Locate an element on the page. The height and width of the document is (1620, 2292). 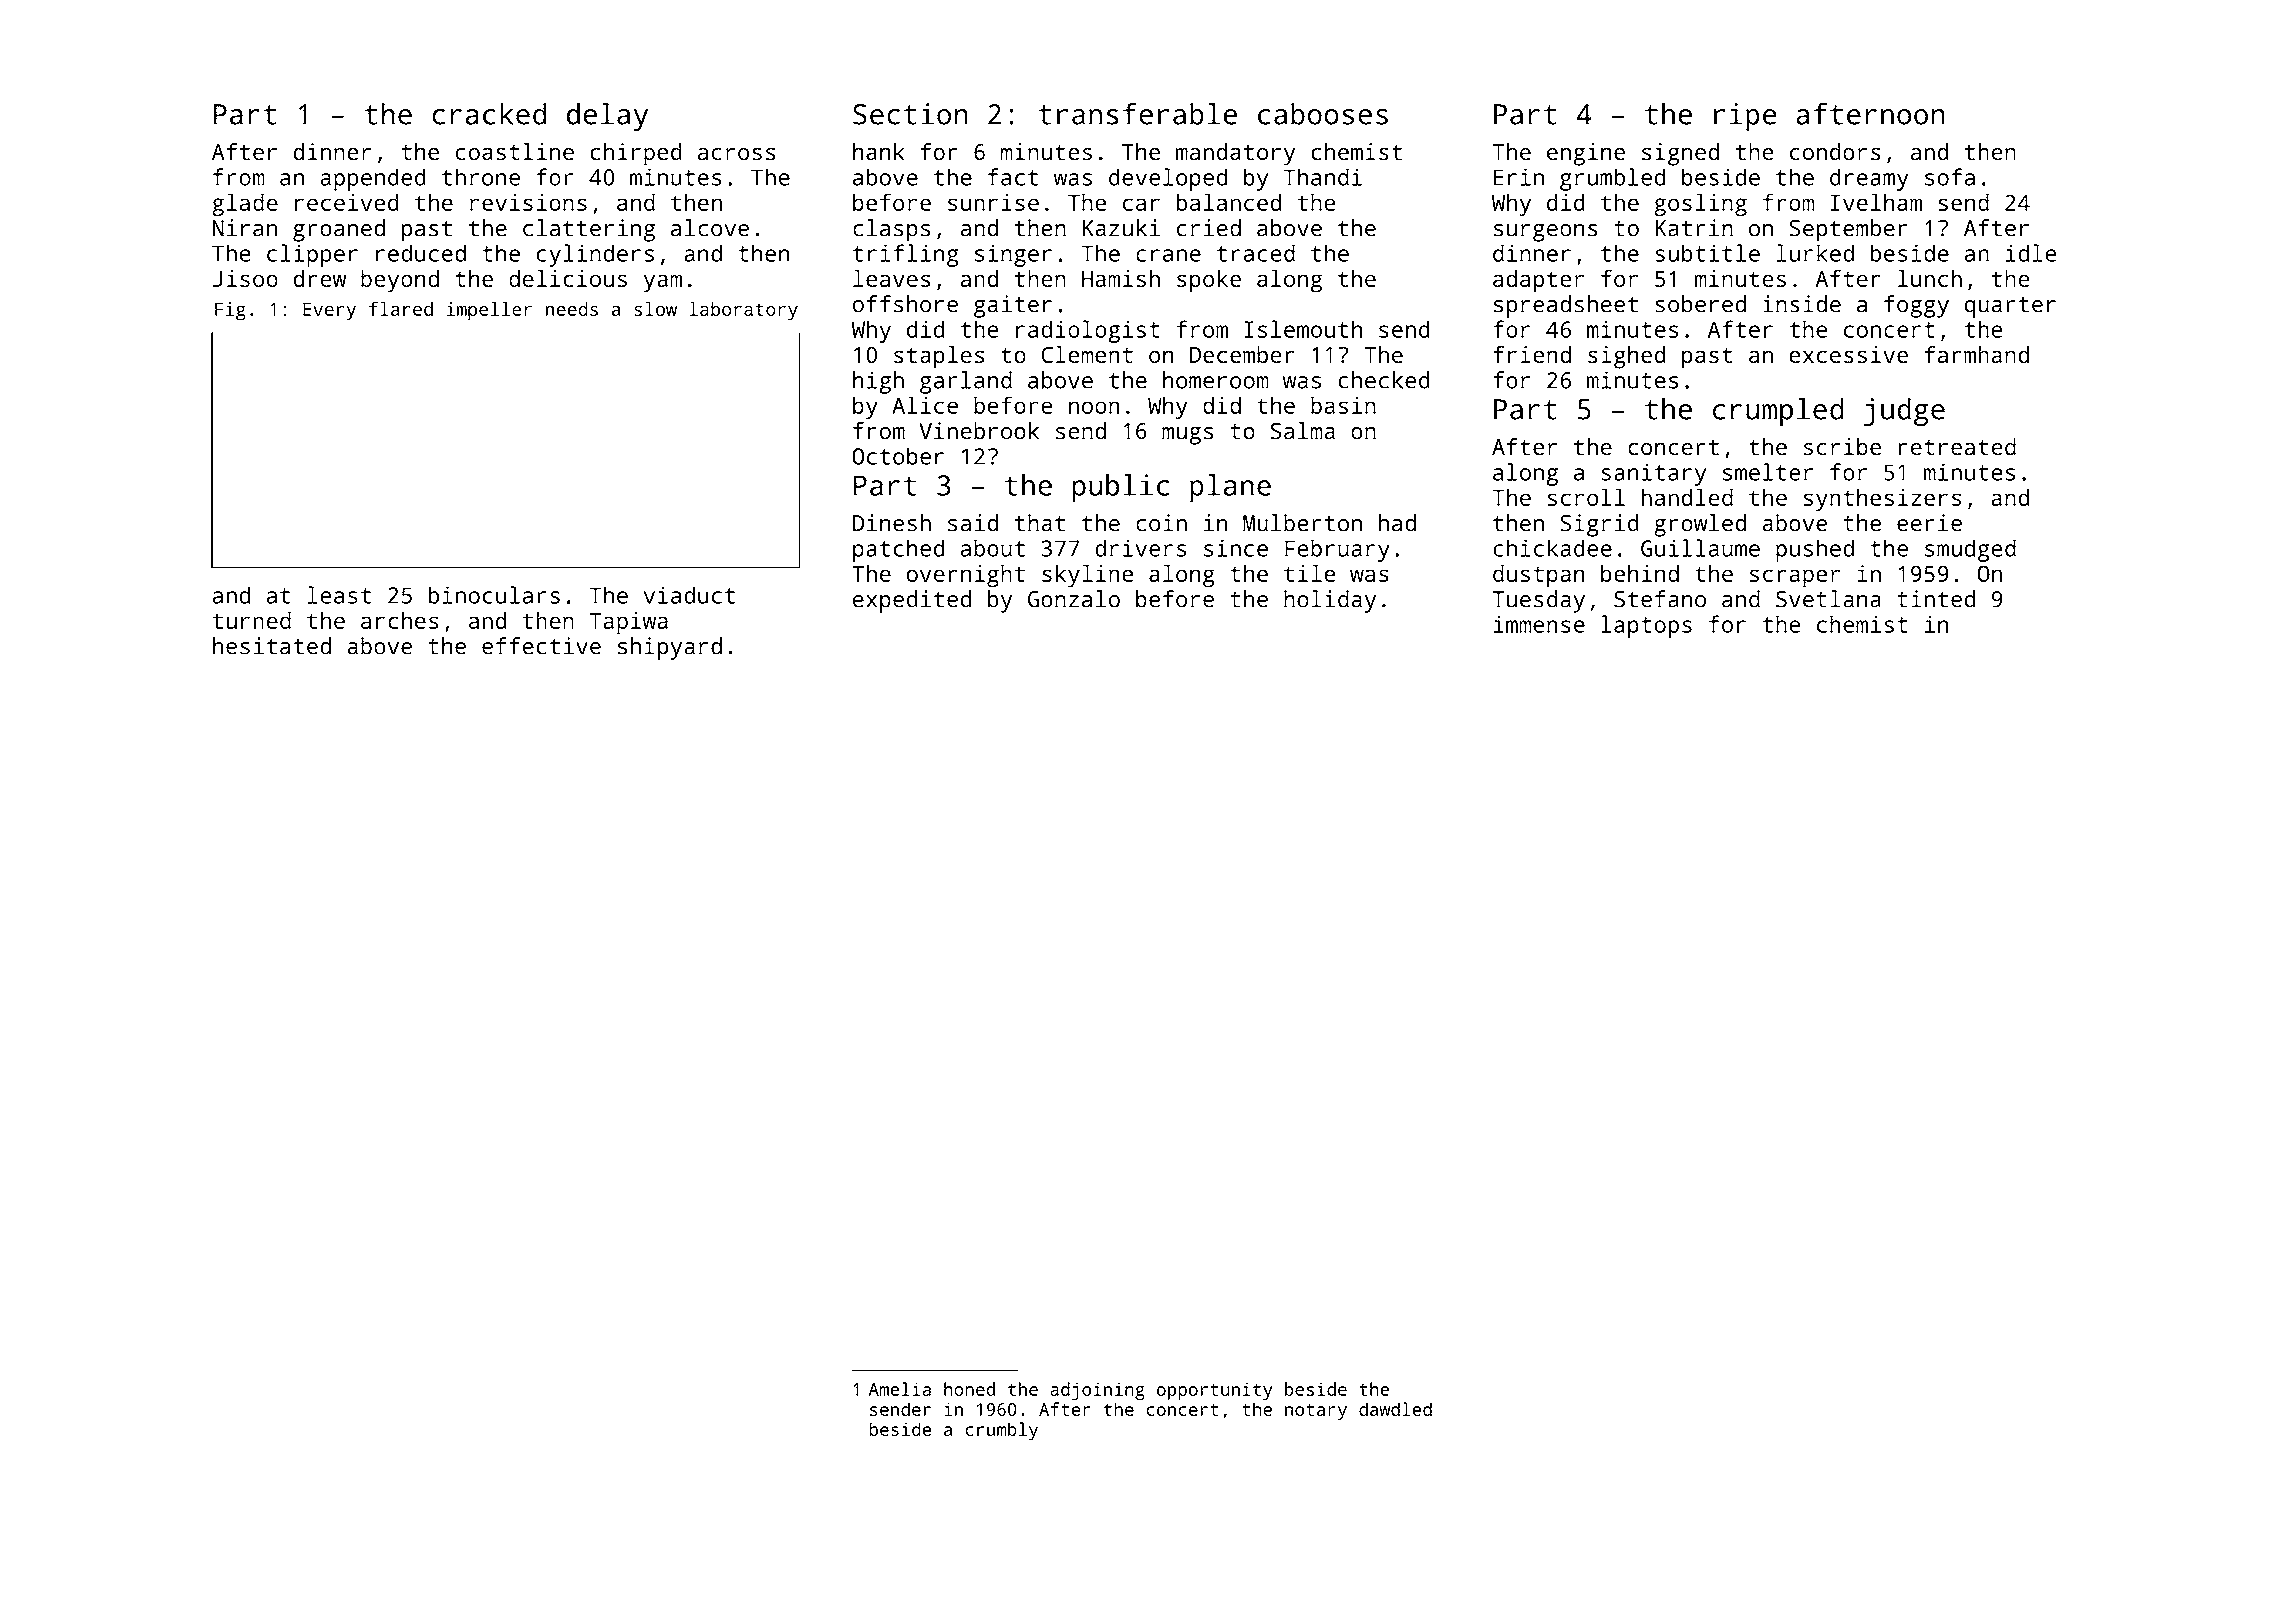
growled is located at coordinates (1700, 525).
